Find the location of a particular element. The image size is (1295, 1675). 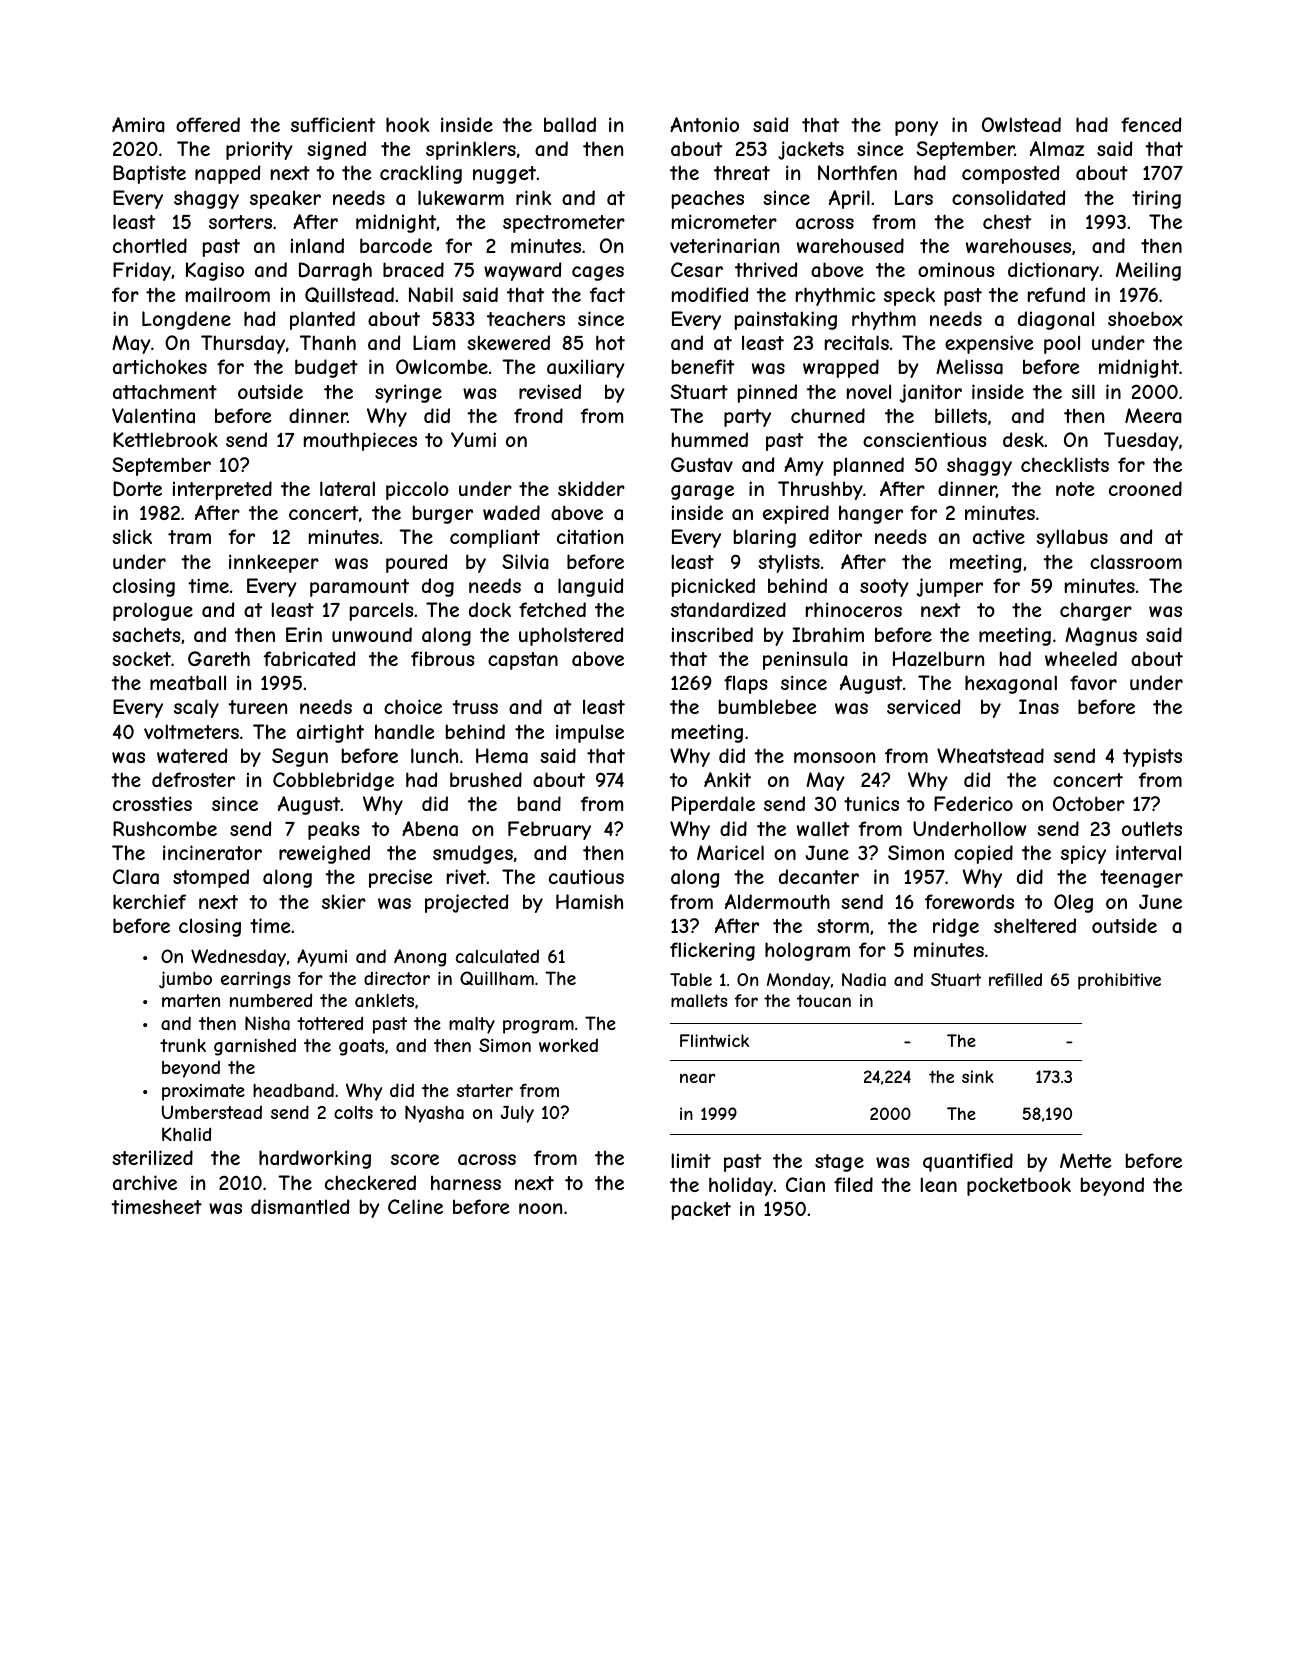

Antonio is located at coordinates (704, 124).
